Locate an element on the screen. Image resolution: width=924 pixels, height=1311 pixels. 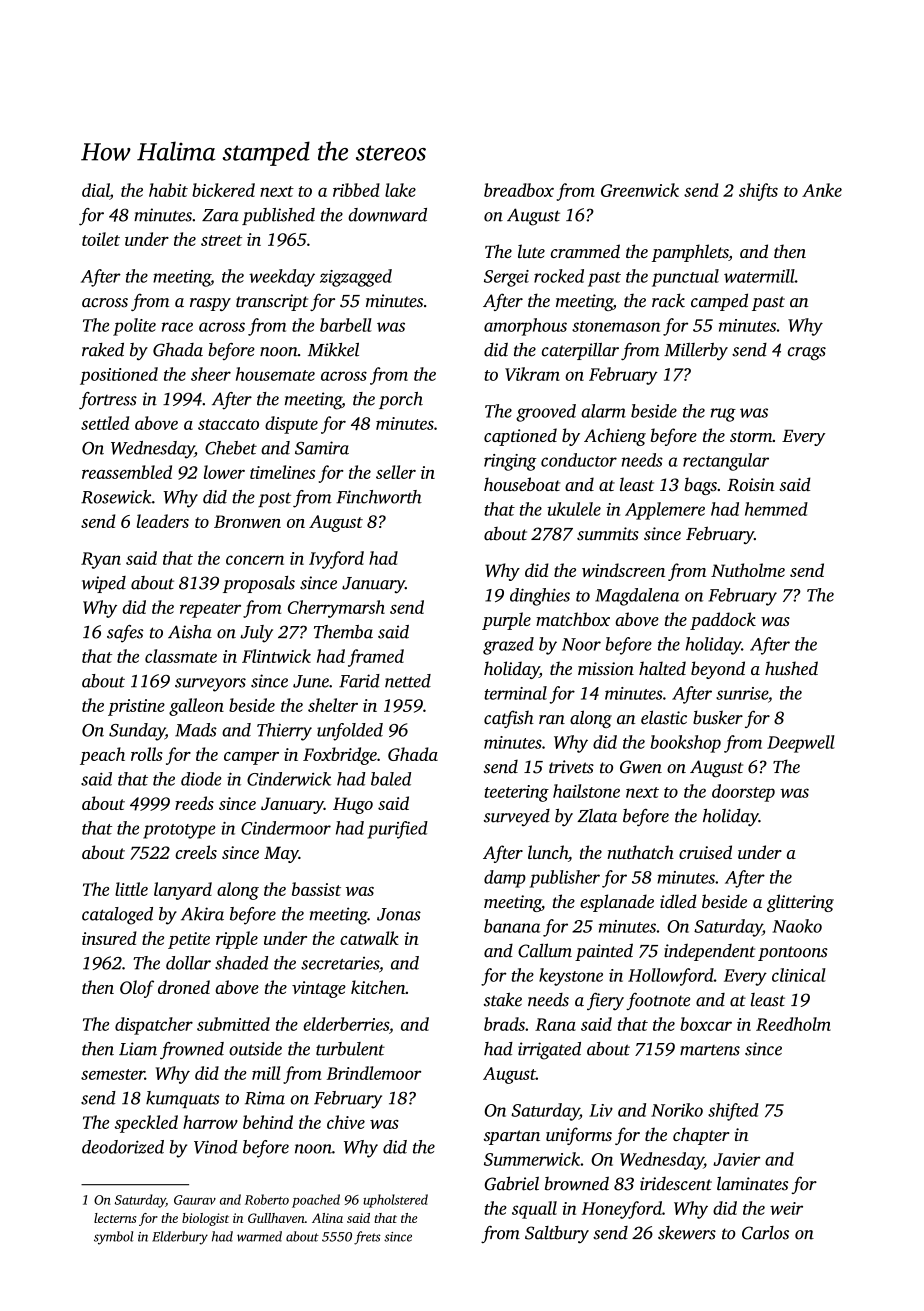
surveyors is located at coordinates (210, 685).
